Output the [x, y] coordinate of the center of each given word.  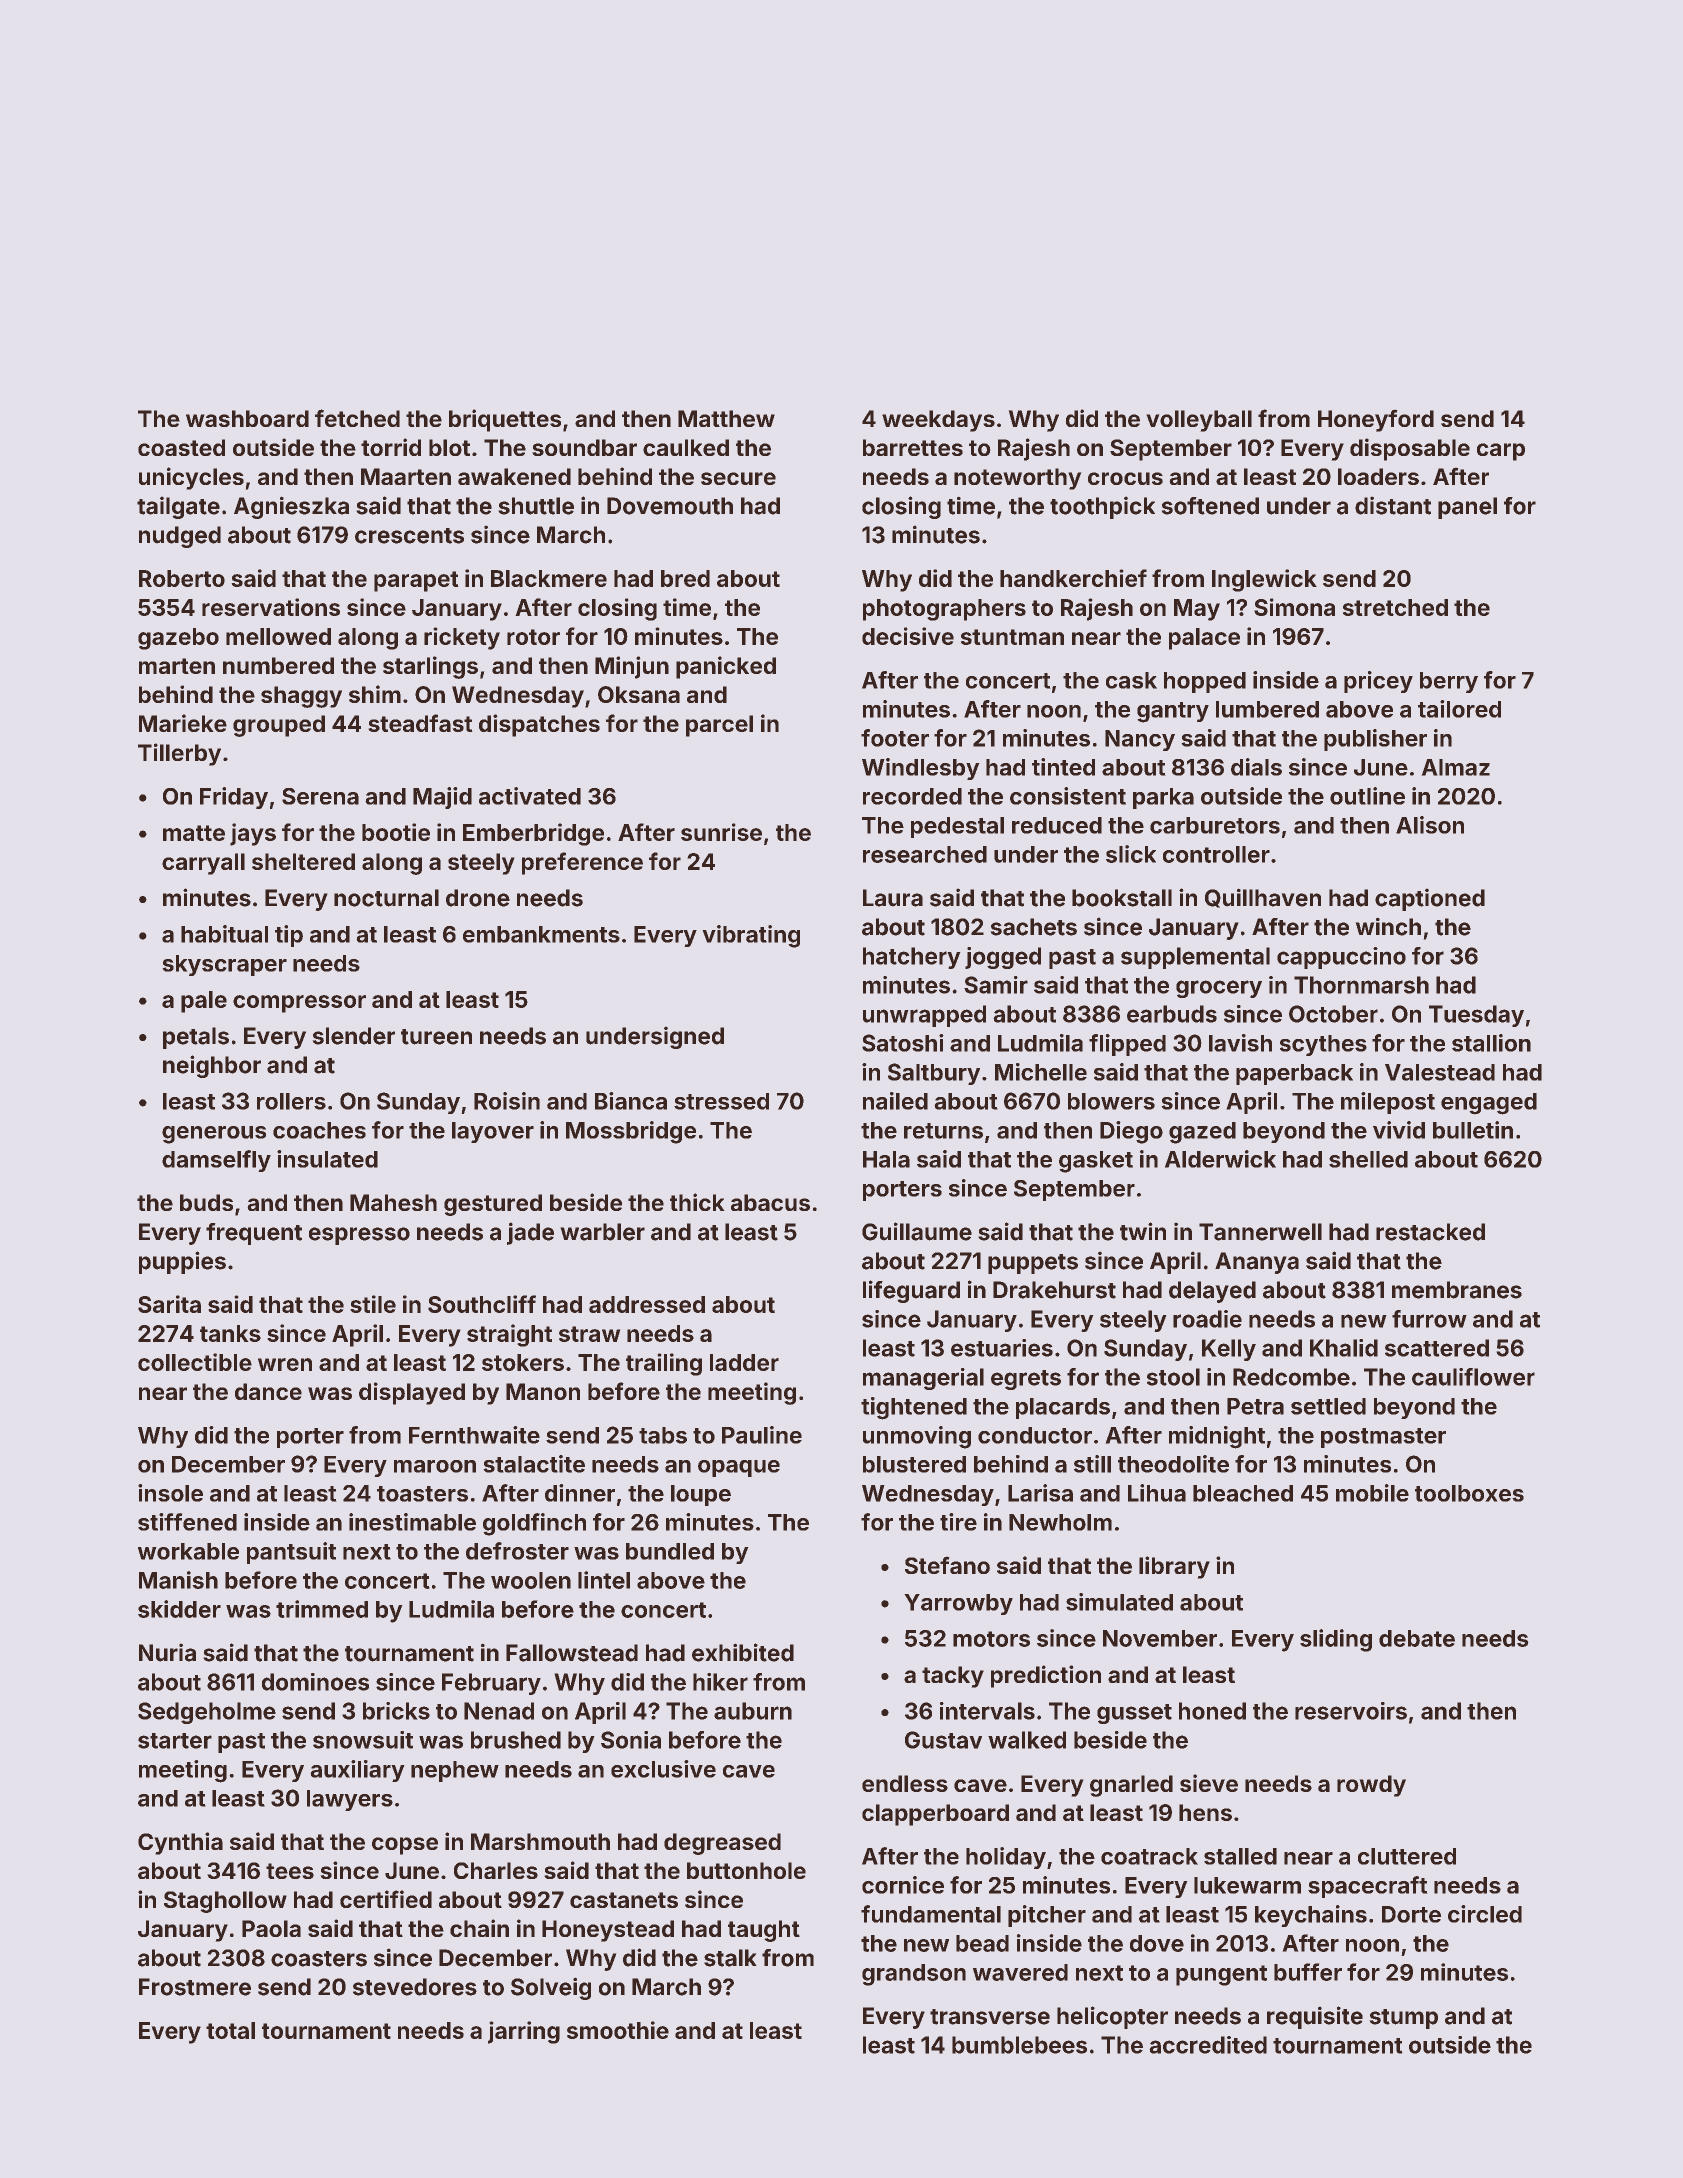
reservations [271, 607]
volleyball [1199, 421]
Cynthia [180, 1843]
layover [493, 1132]
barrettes [913, 447]
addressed [647, 1304]
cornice [903, 1885]
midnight [1217, 1437]
